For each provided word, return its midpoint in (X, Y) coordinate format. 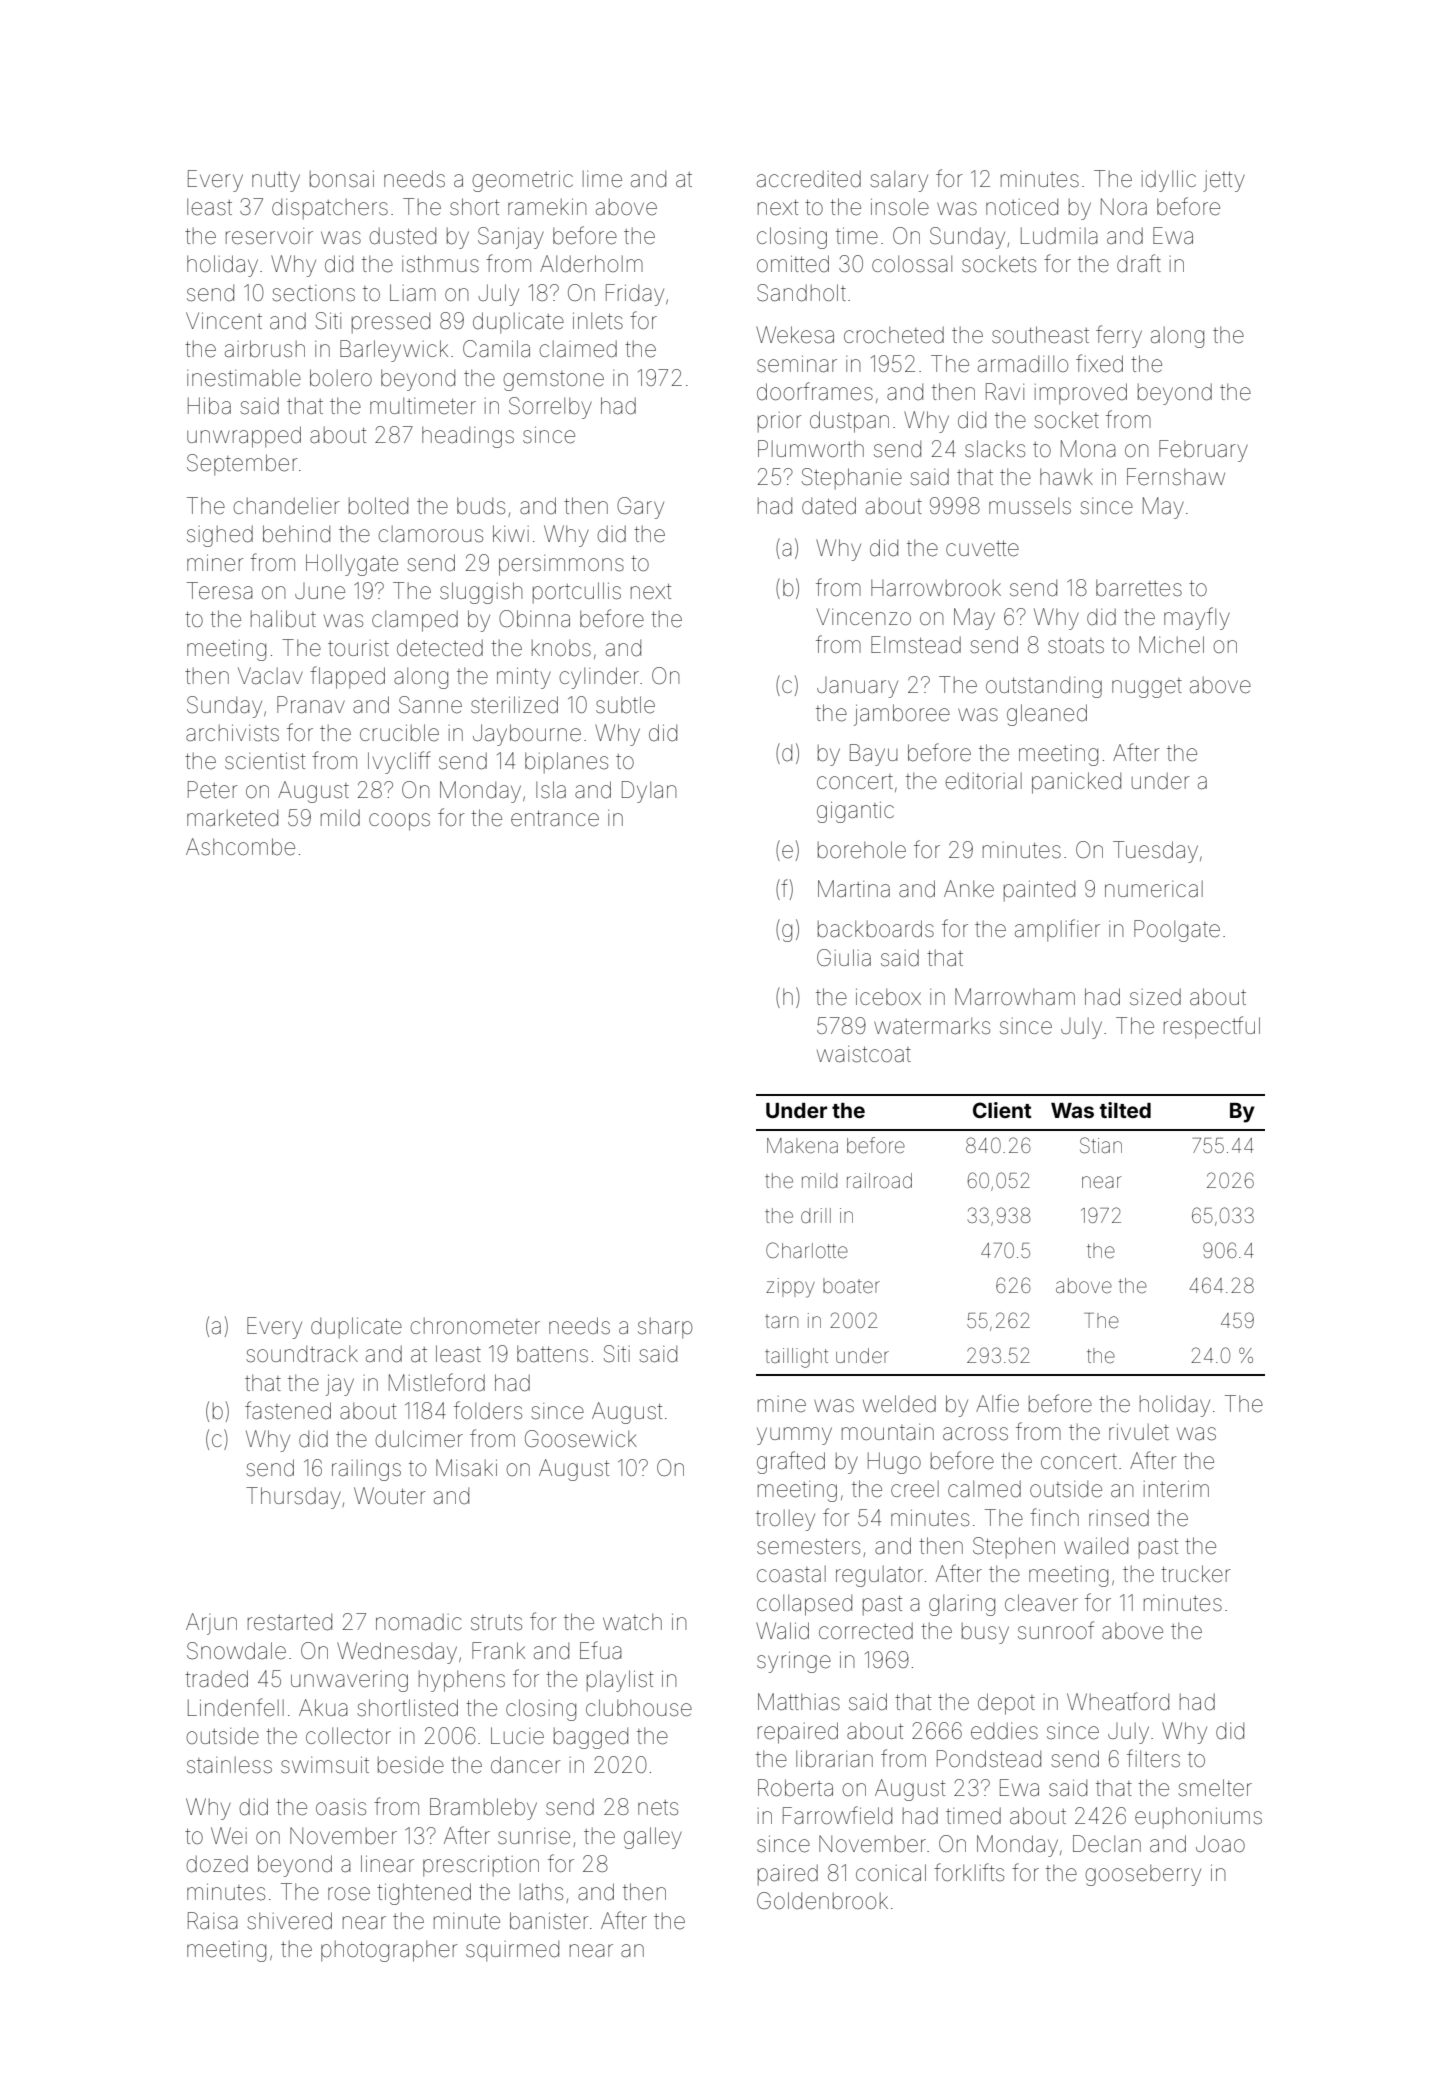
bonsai (342, 179)
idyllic (1169, 181)
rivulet (1139, 1432)
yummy (794, 1436)
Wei (229, 1836)
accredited (809, 179)
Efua (600, 1650)
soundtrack (302, 1354)
